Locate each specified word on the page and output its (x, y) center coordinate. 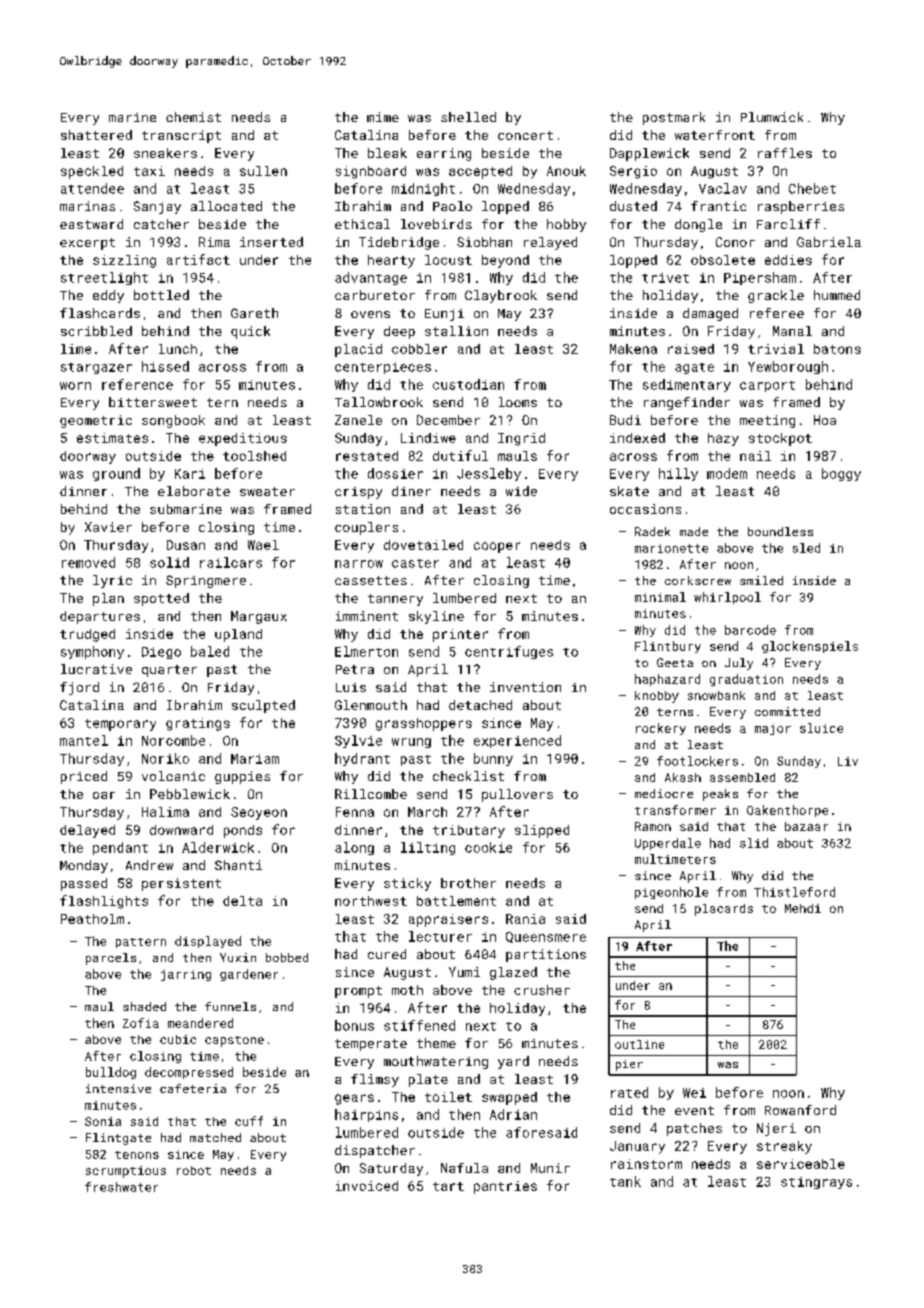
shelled (468, 117)
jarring (186, 975)
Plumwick (772, 117)
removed (88, 562)
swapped (509, 1098)
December (448, 420)
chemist (193, 117)
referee (777, 313)
